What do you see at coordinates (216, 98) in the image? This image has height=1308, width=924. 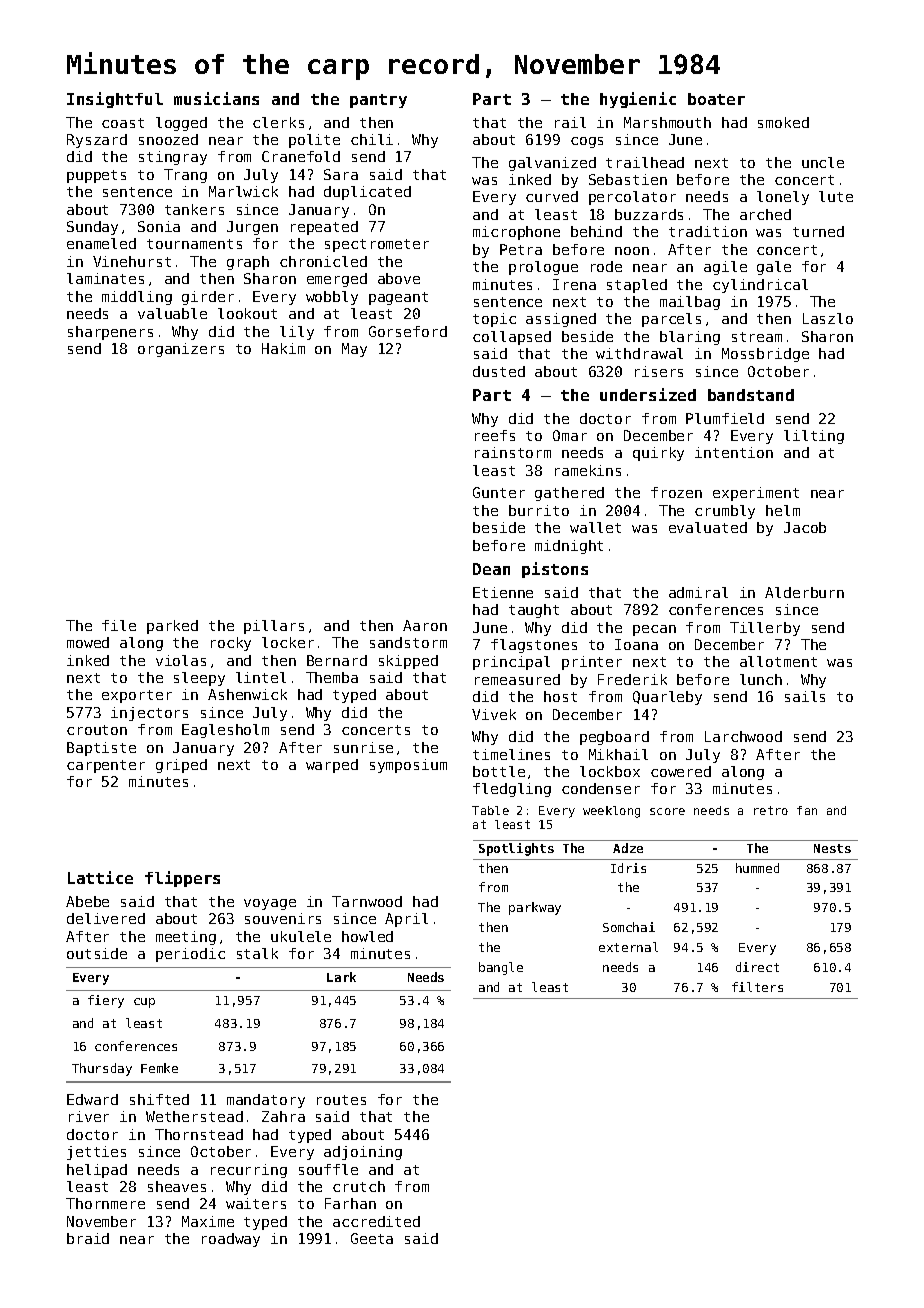 I see `musicians` at bounding box center [216, 98].
